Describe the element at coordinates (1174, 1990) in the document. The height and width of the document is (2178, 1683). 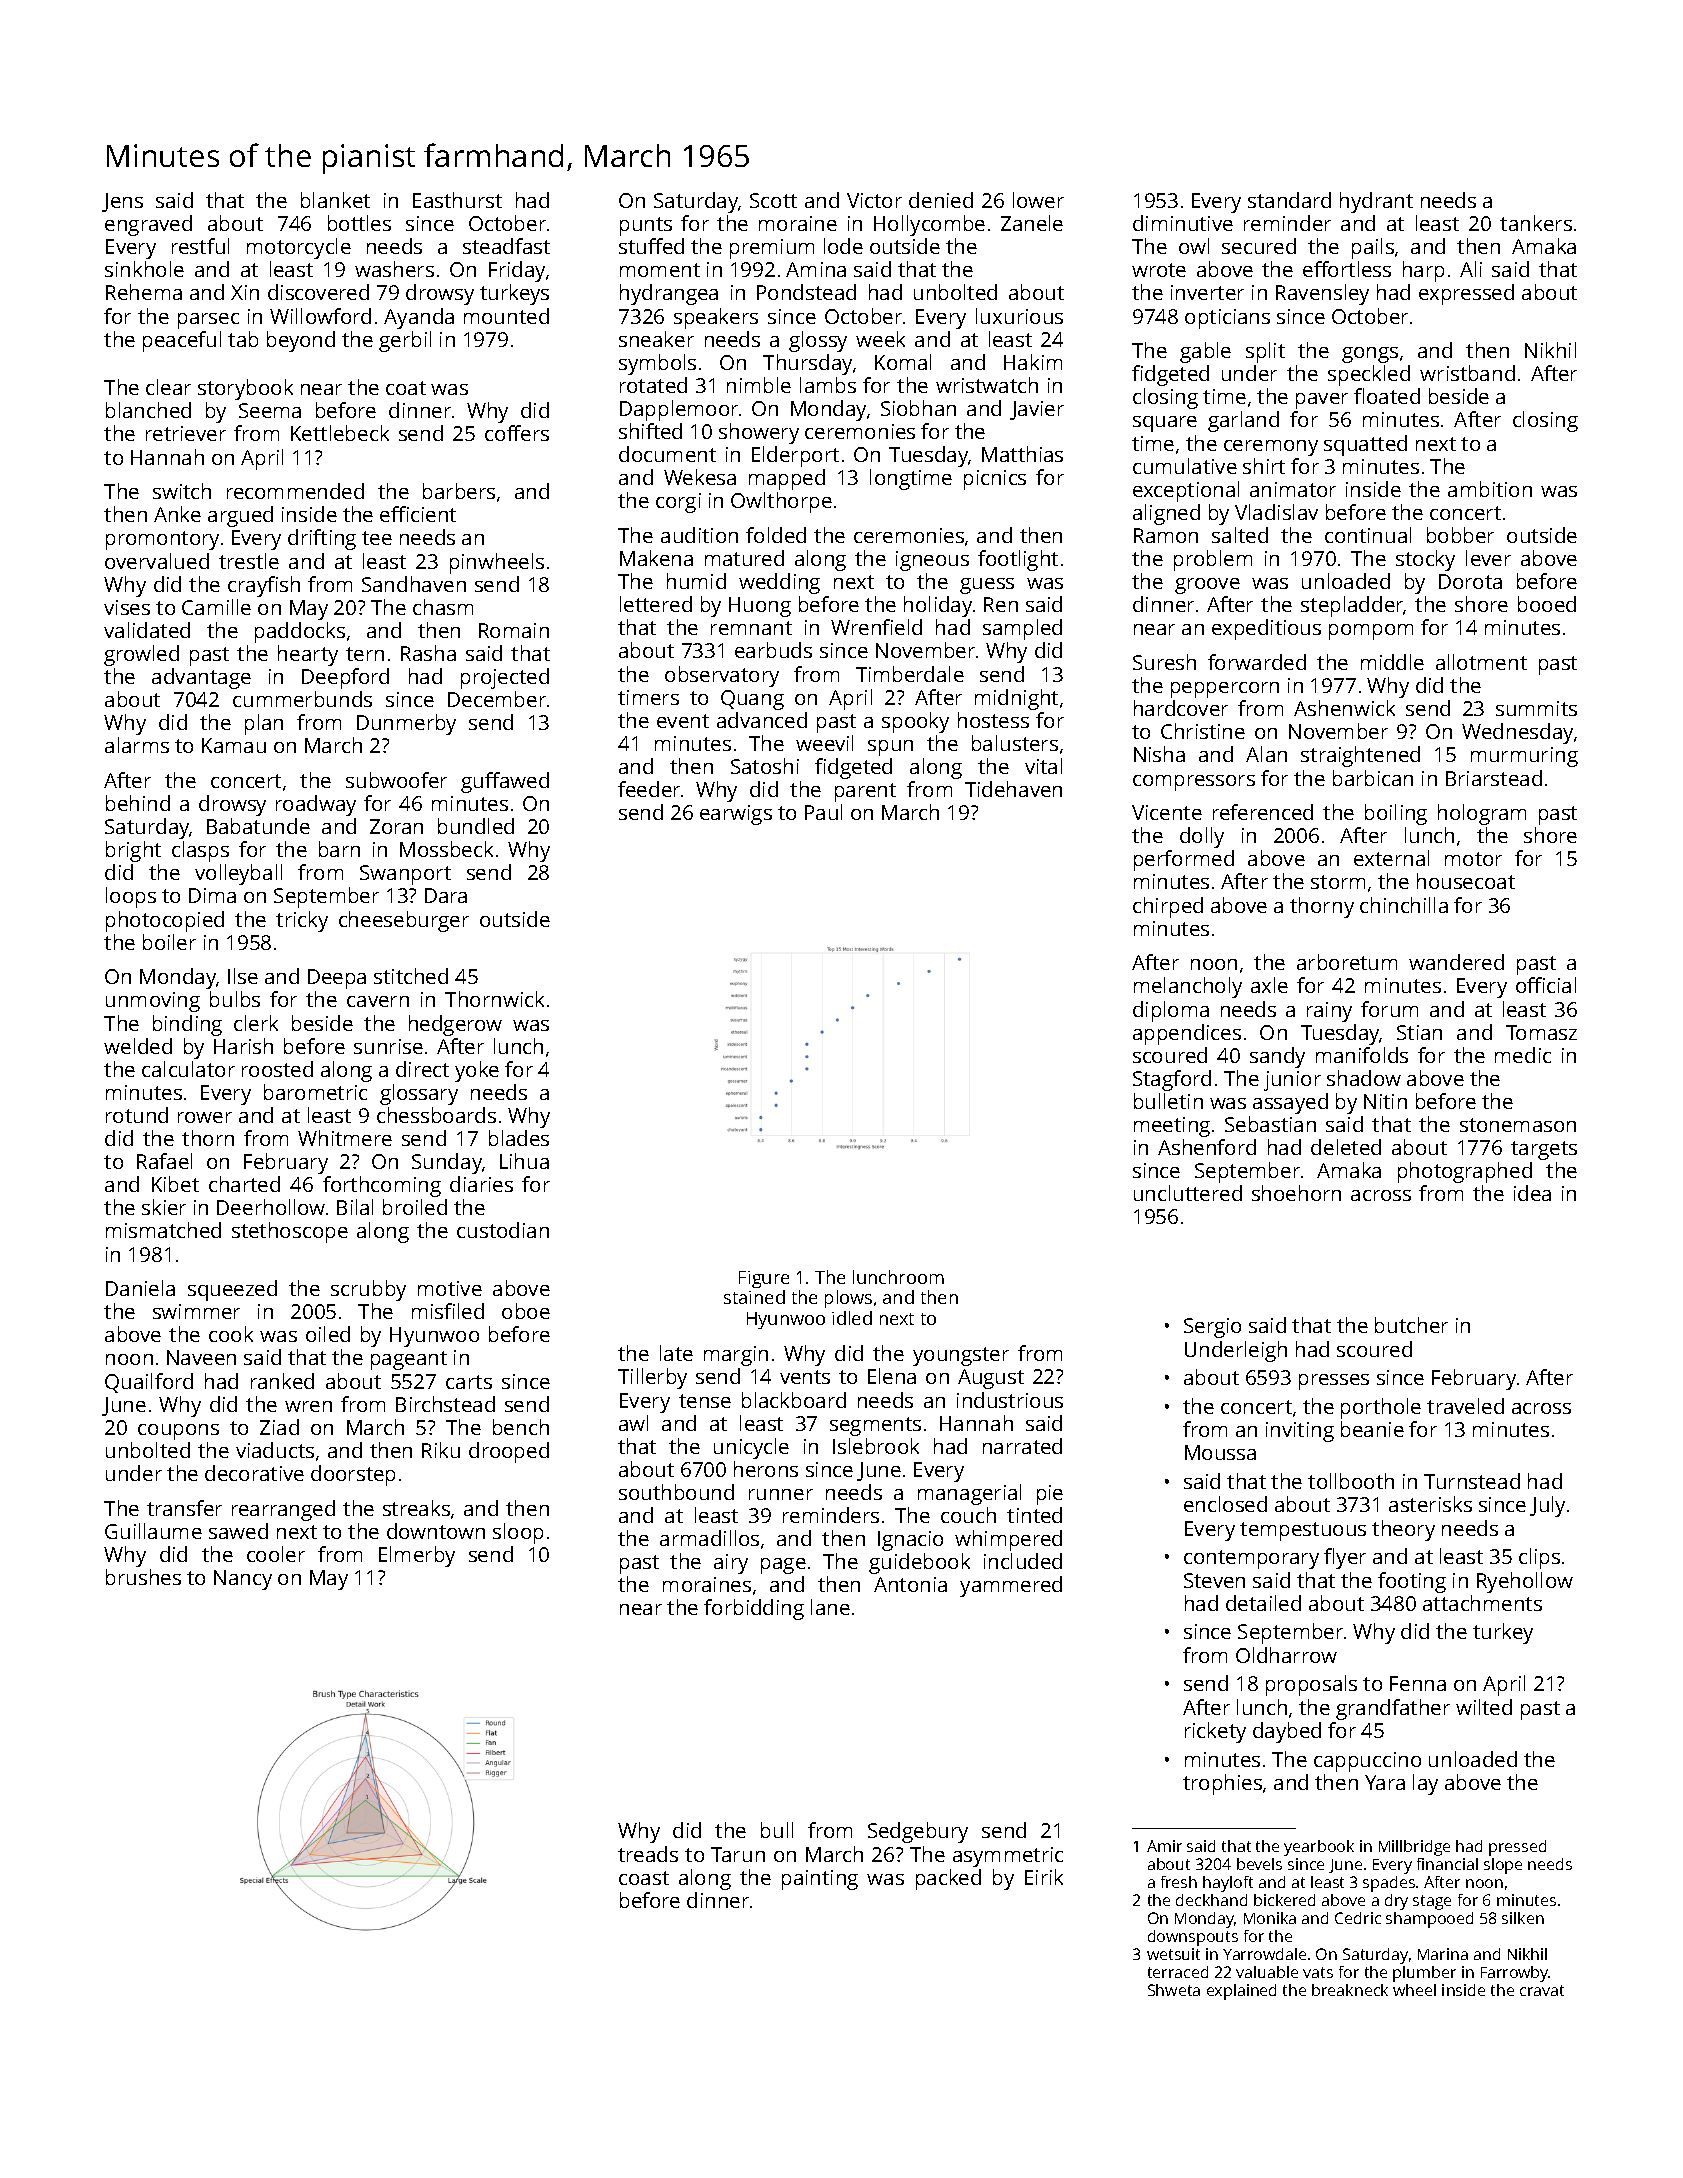
I see `Shweta` at that location.
